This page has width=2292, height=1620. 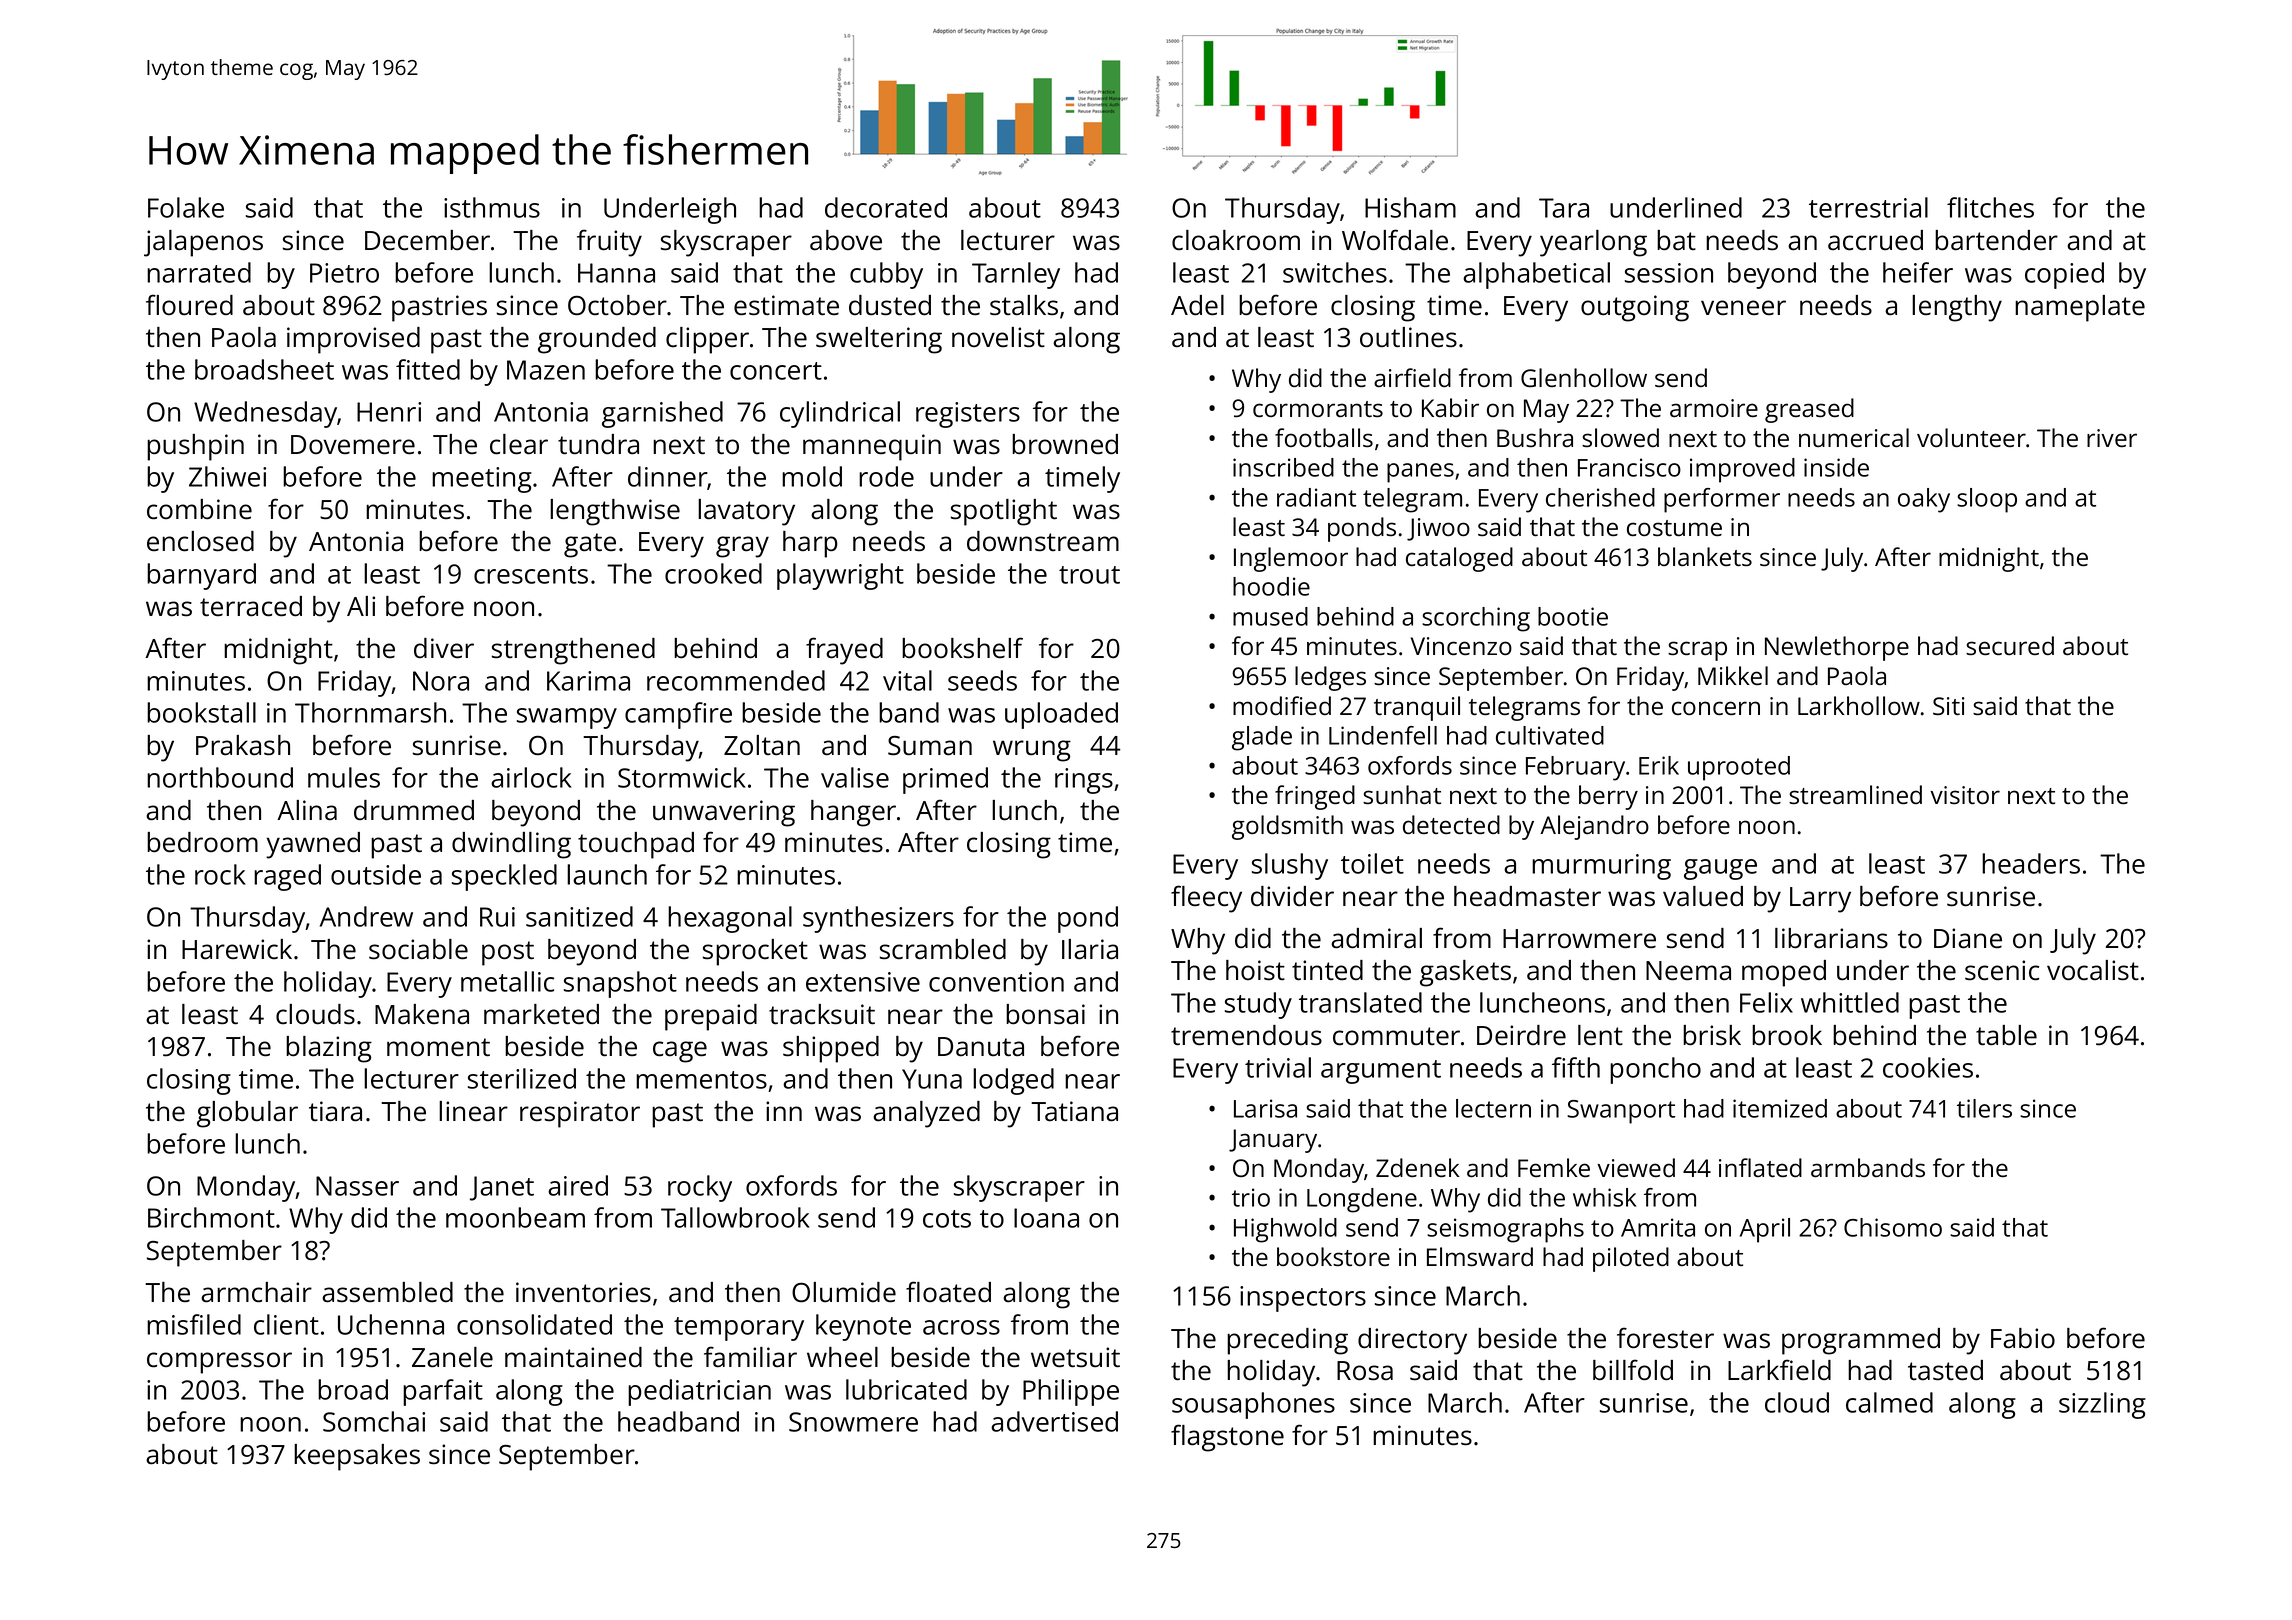 I want to click on trout, so click(x=1089, y=575).
